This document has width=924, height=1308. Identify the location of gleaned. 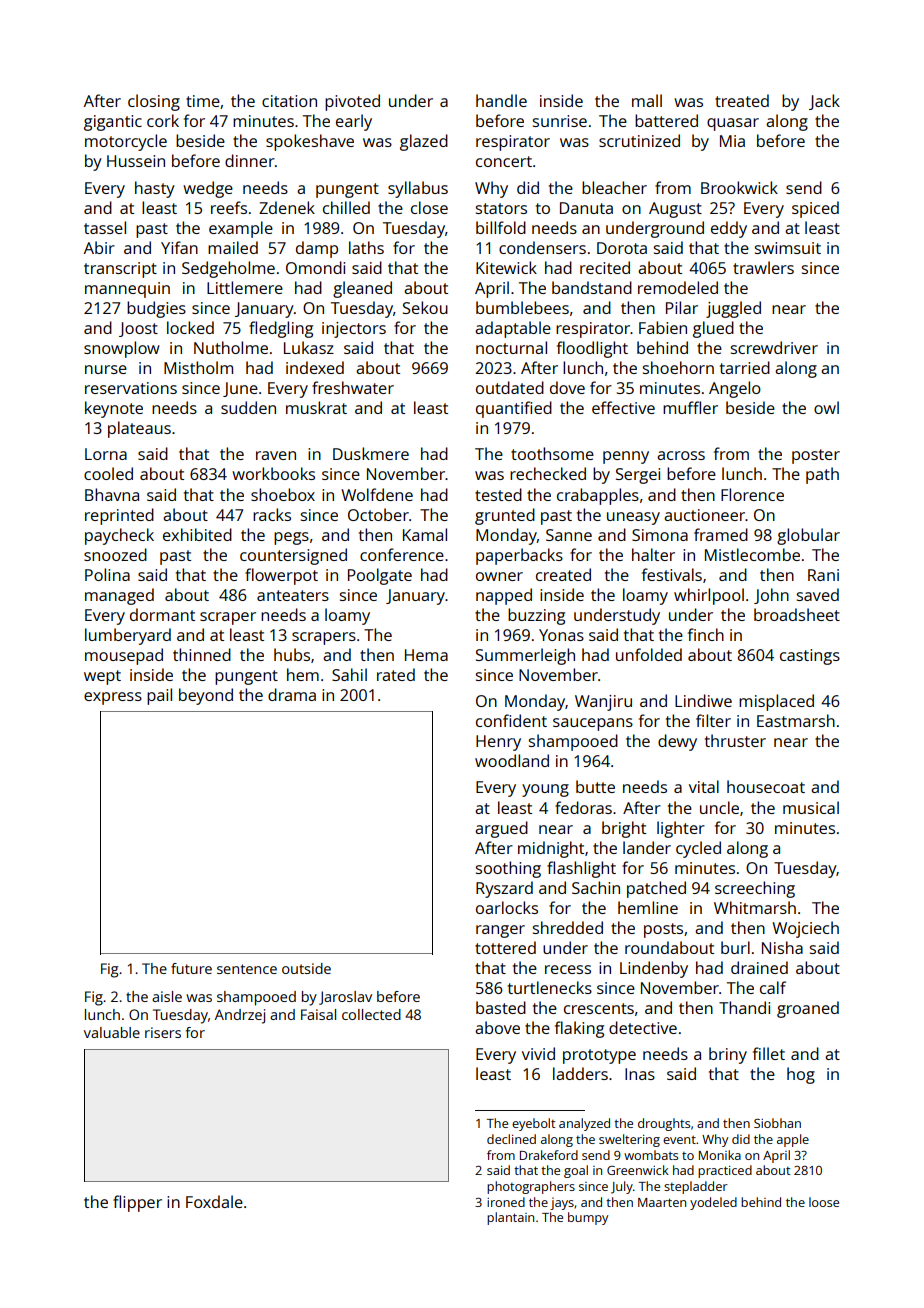
(362, 289).
